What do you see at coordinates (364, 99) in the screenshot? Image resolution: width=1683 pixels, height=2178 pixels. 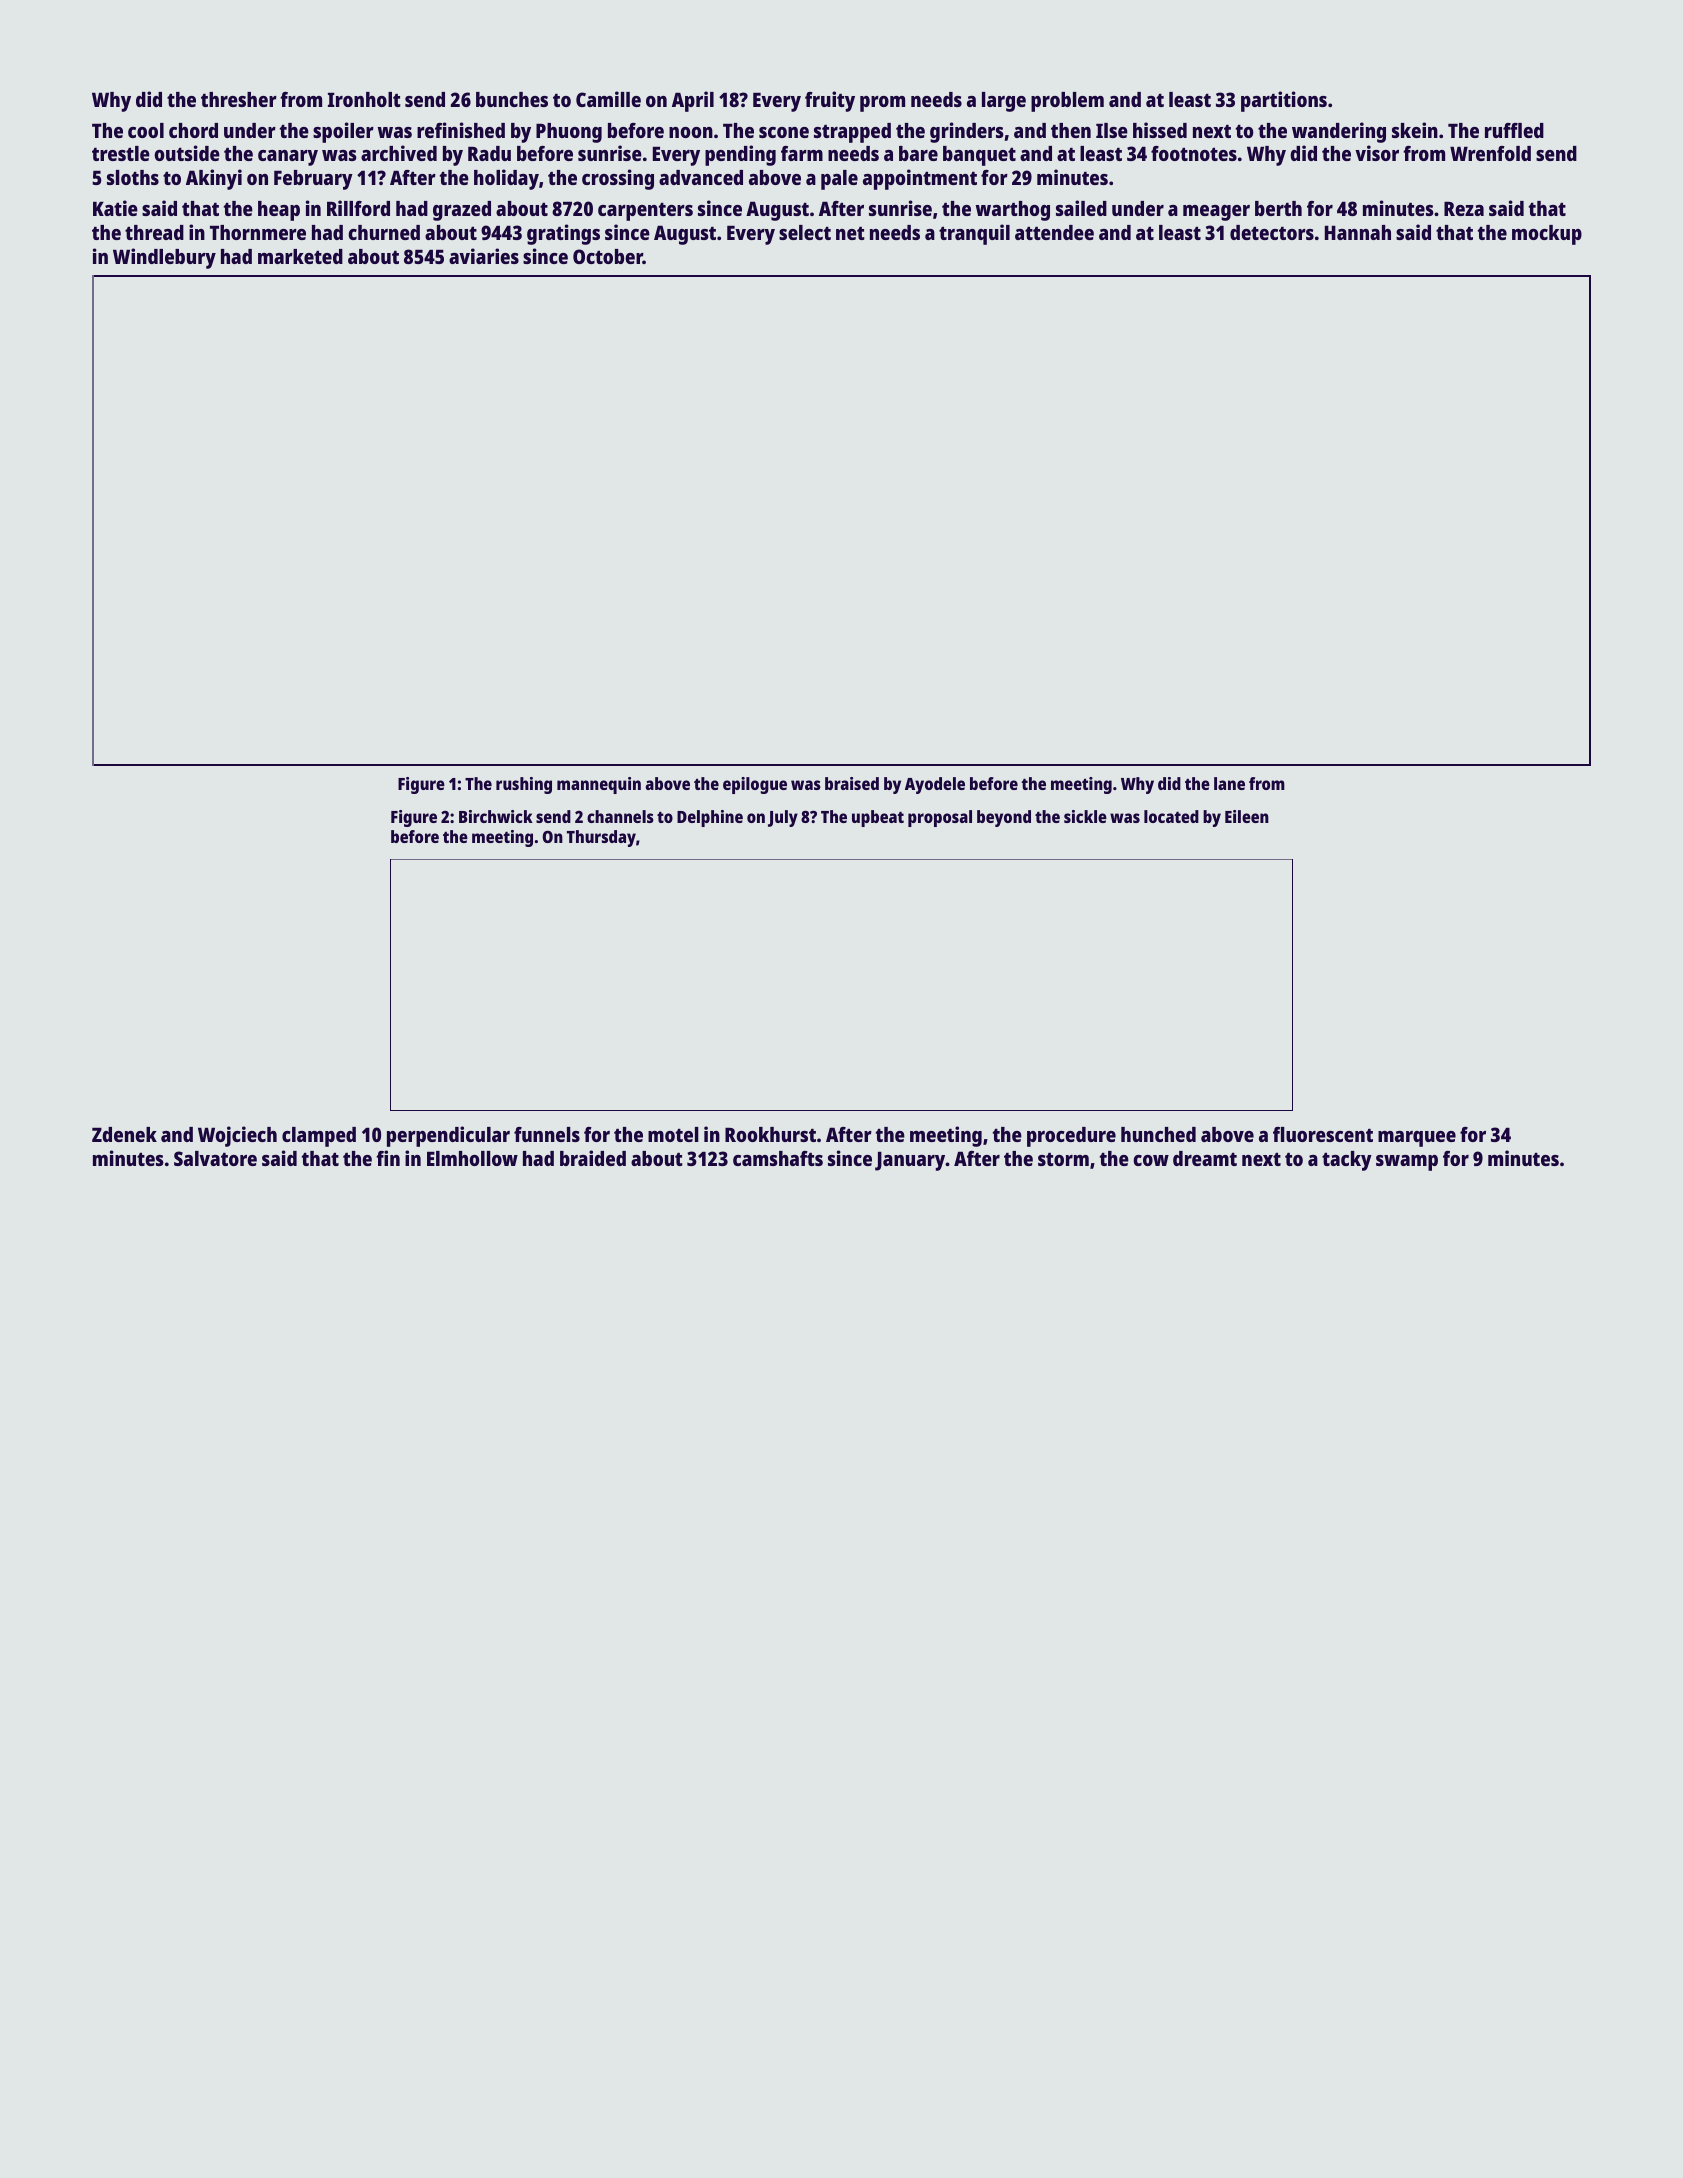 I see `Ironholt` at bounding box center [364, 99].
